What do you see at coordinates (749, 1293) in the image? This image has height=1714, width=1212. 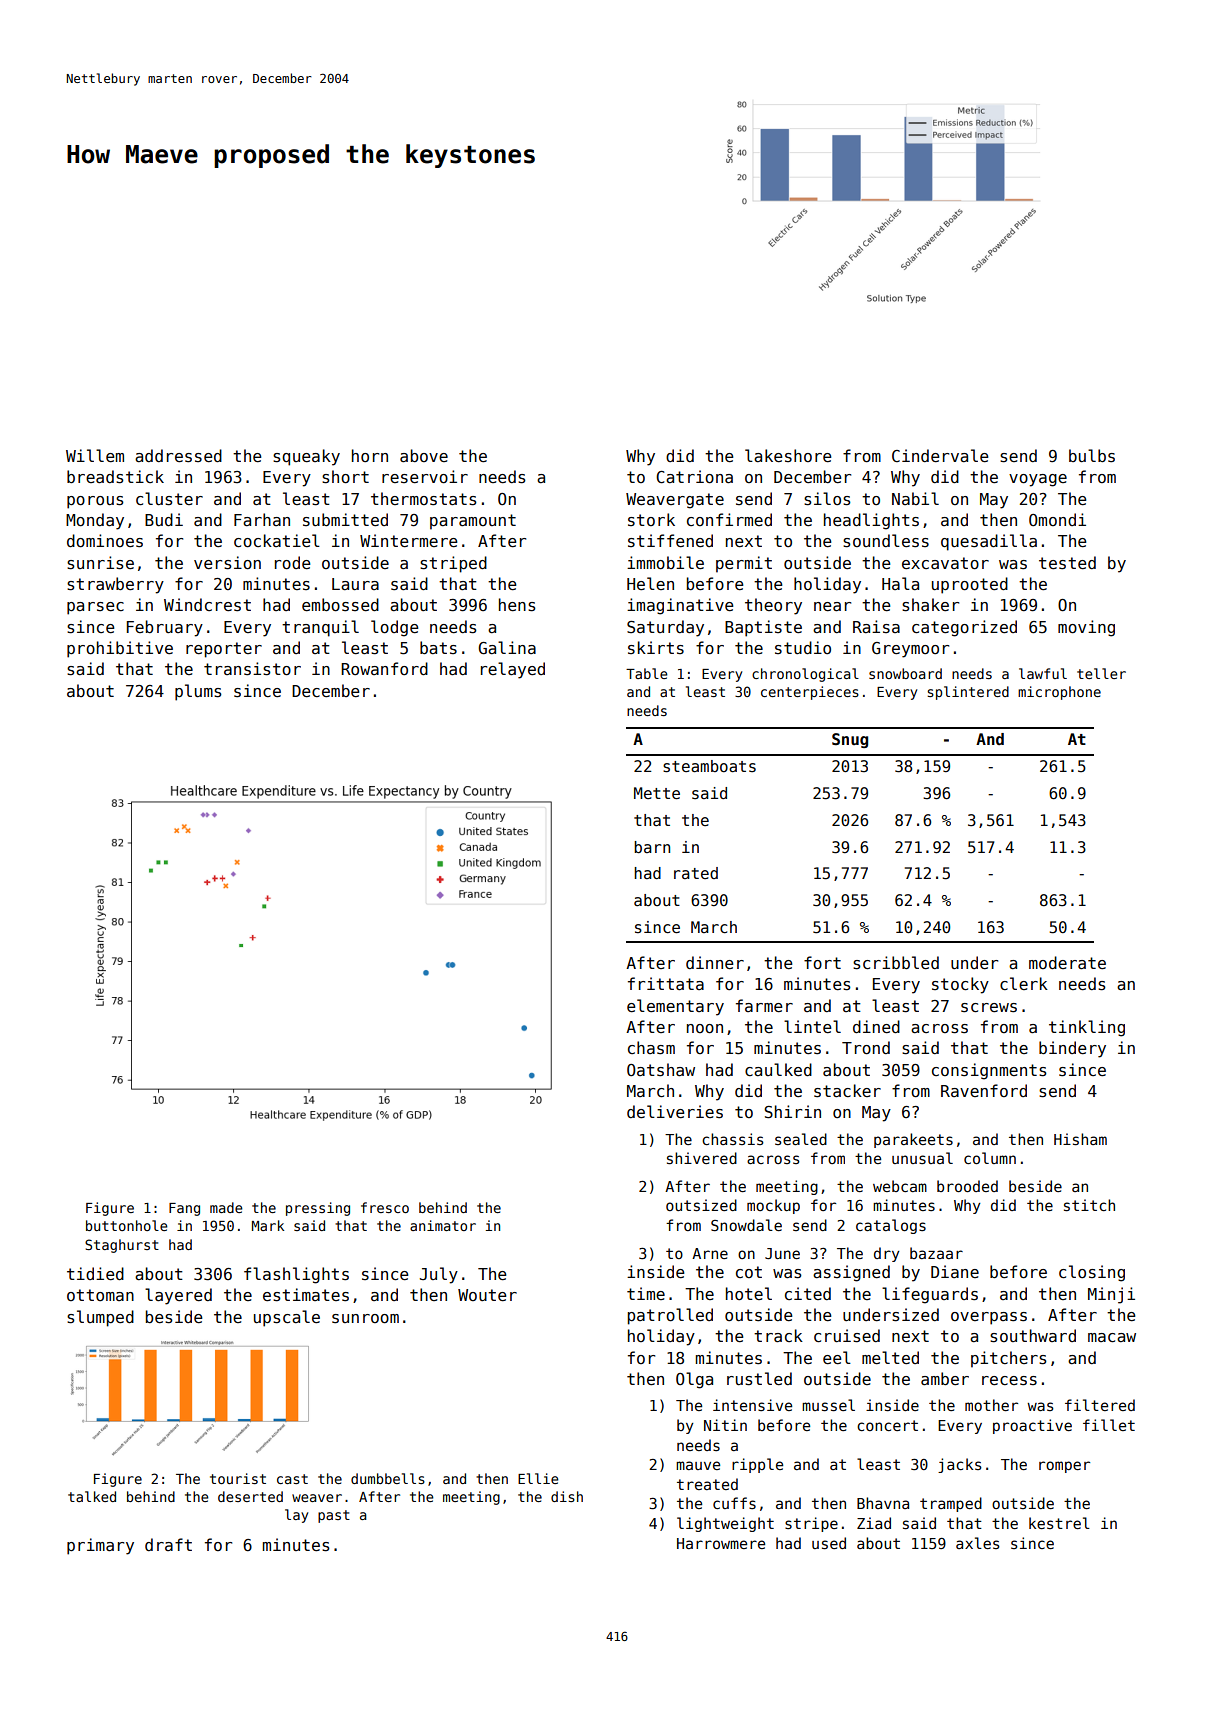 I see `hotel` at bounding box center [749, 1293].
